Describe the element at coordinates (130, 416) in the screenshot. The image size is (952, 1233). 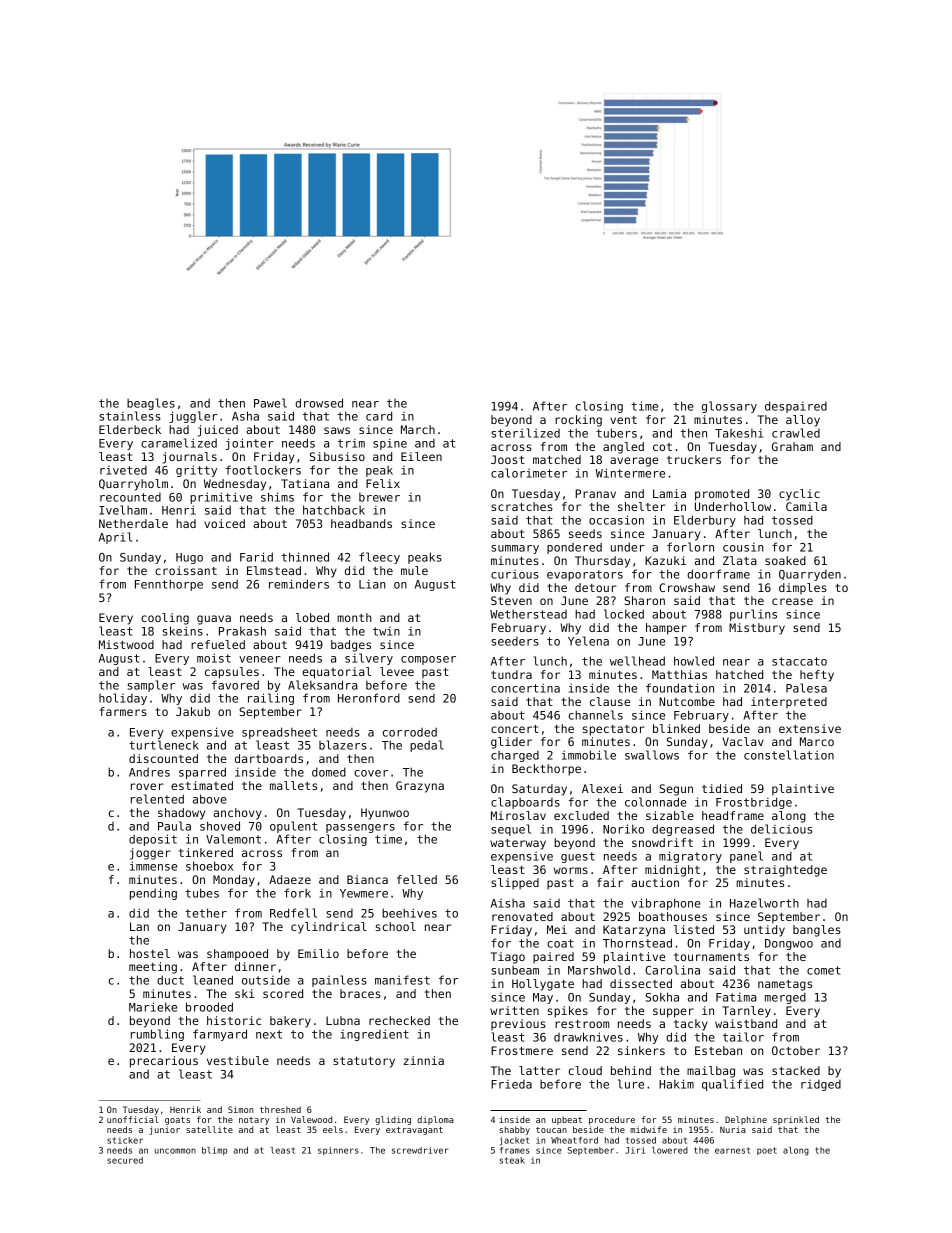
I see `stainless` at that location.
